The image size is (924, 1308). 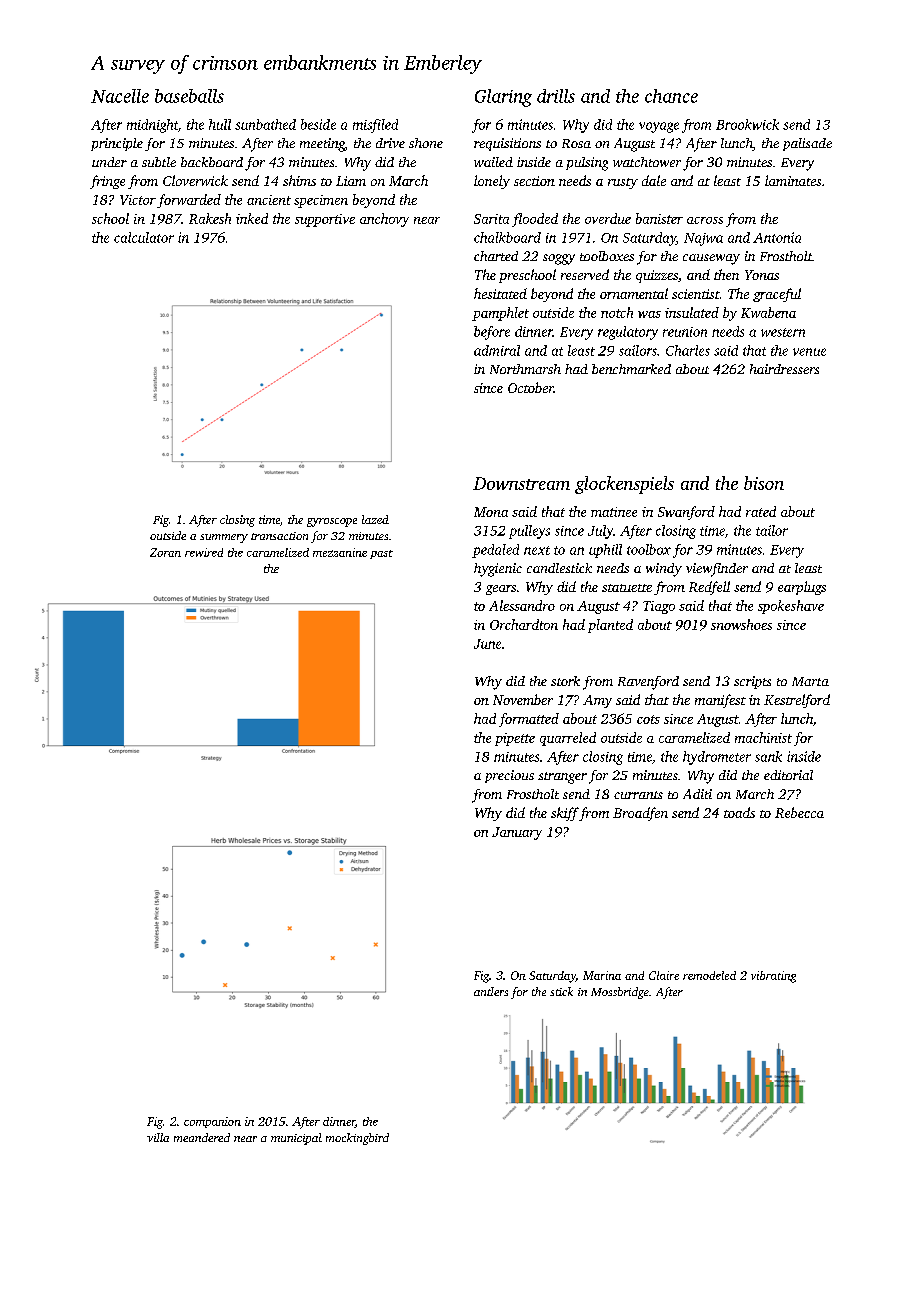 What do you see at coordinates (202, 1137) in the screenshot?
I see `meandered` at bounding box center [202, 1137].
